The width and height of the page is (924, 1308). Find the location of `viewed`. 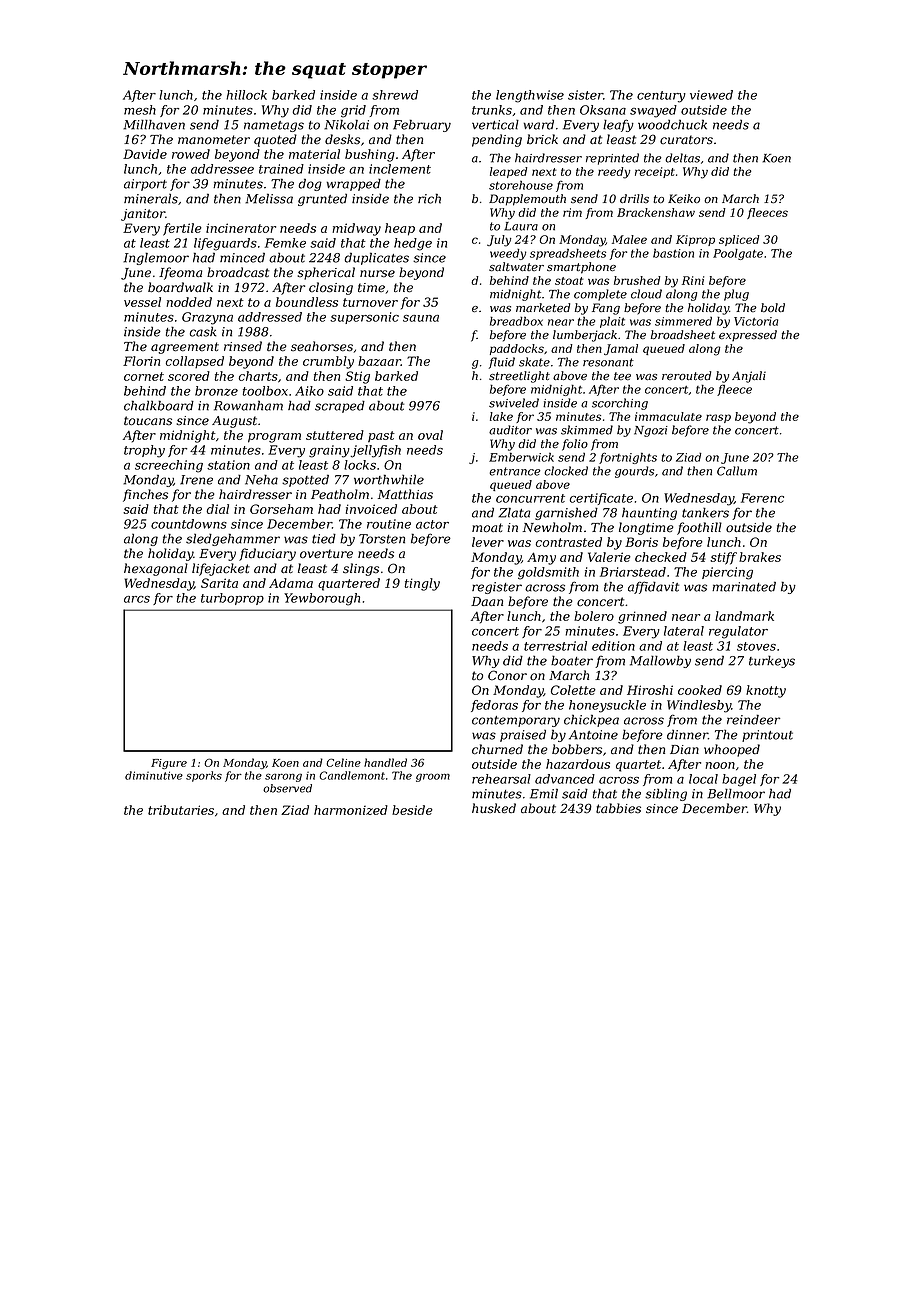

viewed is located at coordinates (711, 95).
